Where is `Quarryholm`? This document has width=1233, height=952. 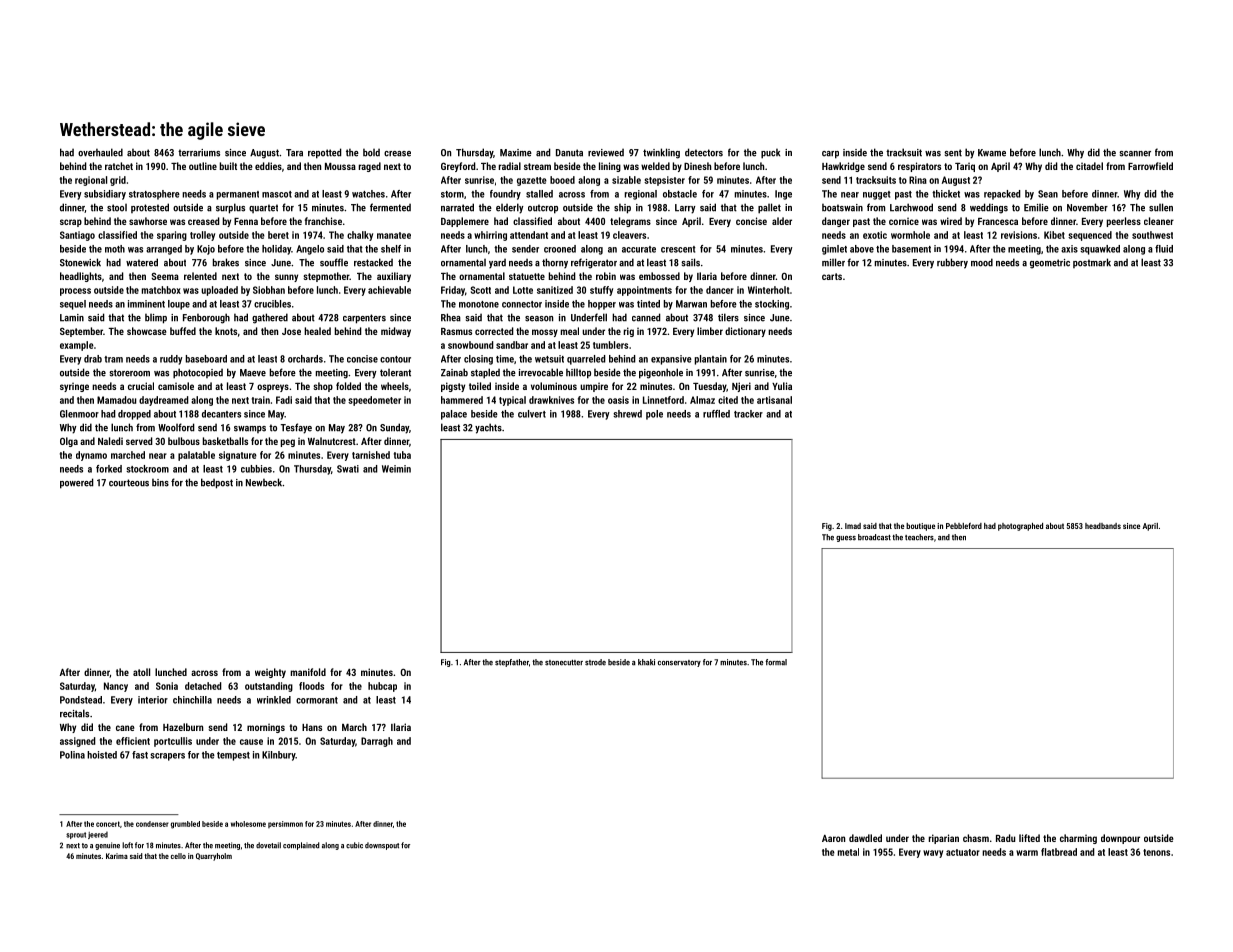
Quarryholm is located at coordinates (214, 857).
